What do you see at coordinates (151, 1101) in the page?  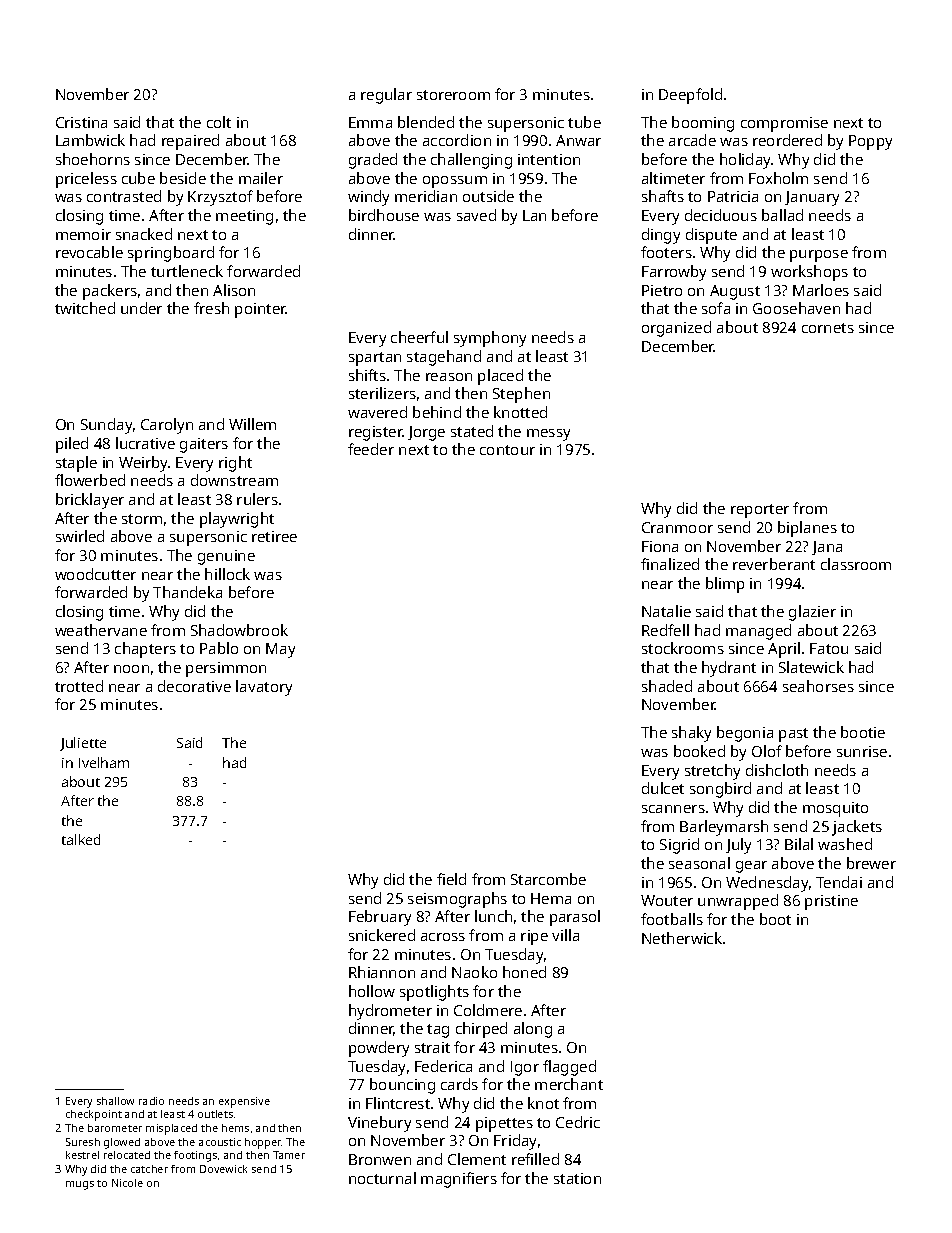 I see `radio` at bounding box center [151, 1101].
